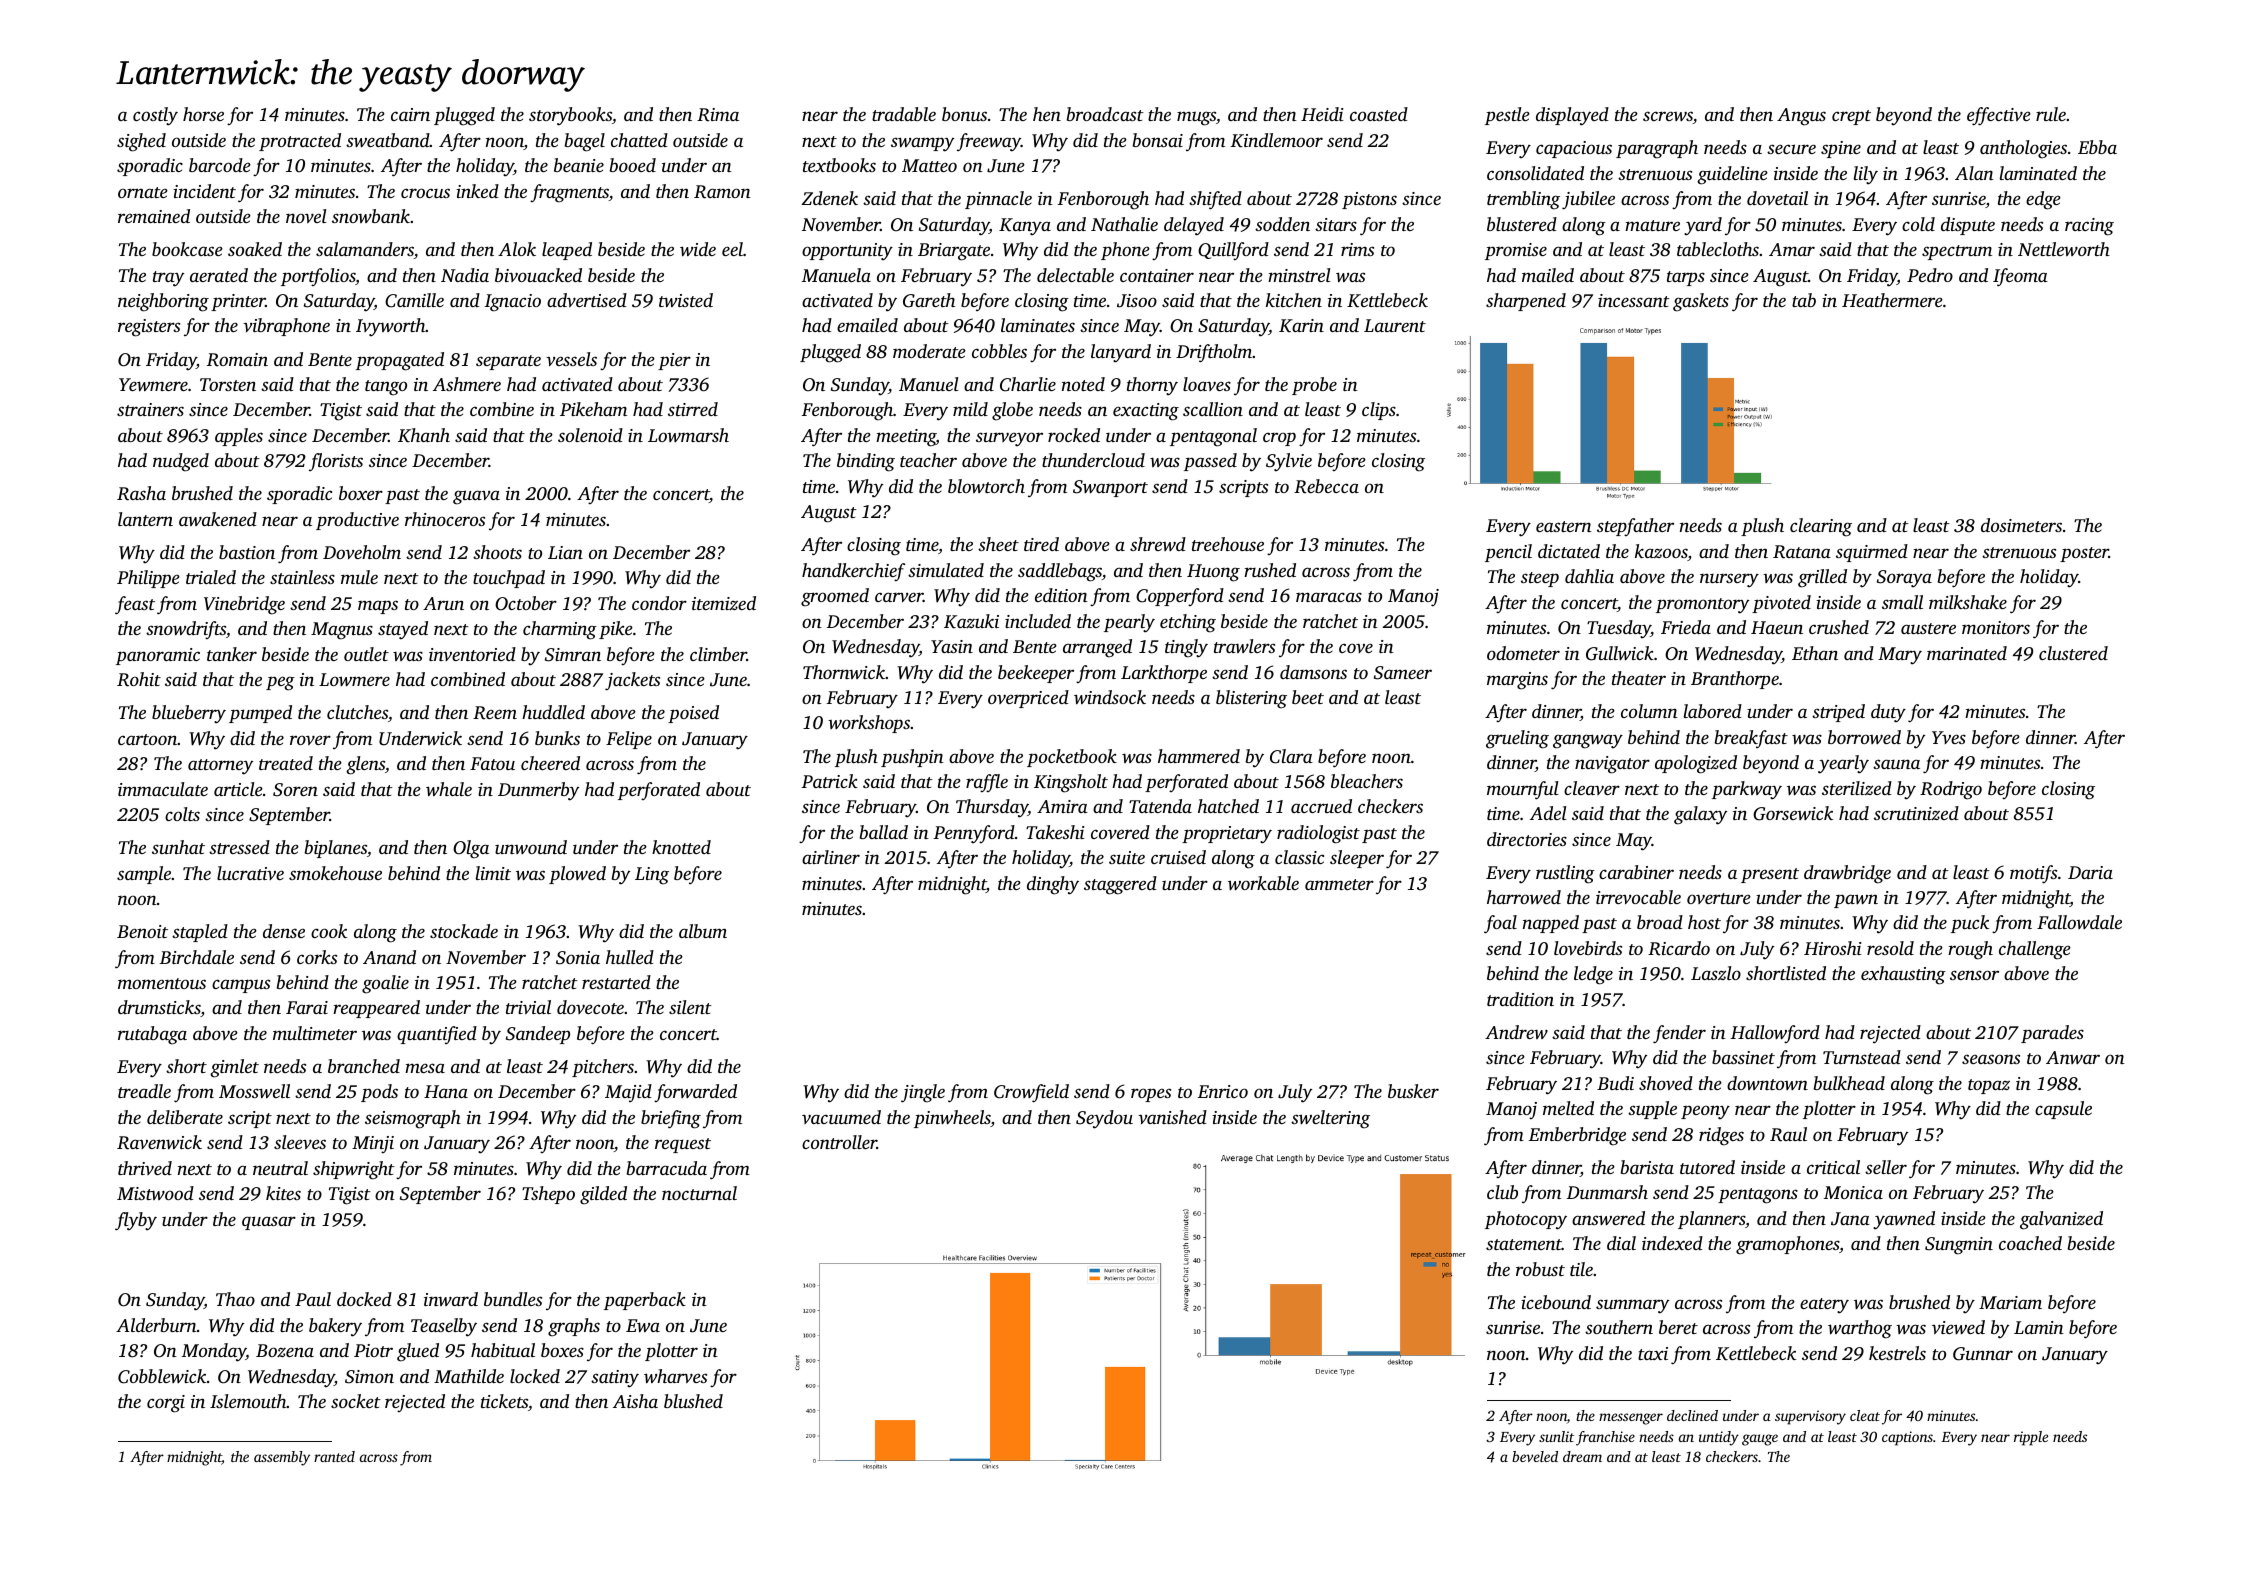  Describe the element at coordinates (155, 116) in the screenshot. I see `costly` at that location.
